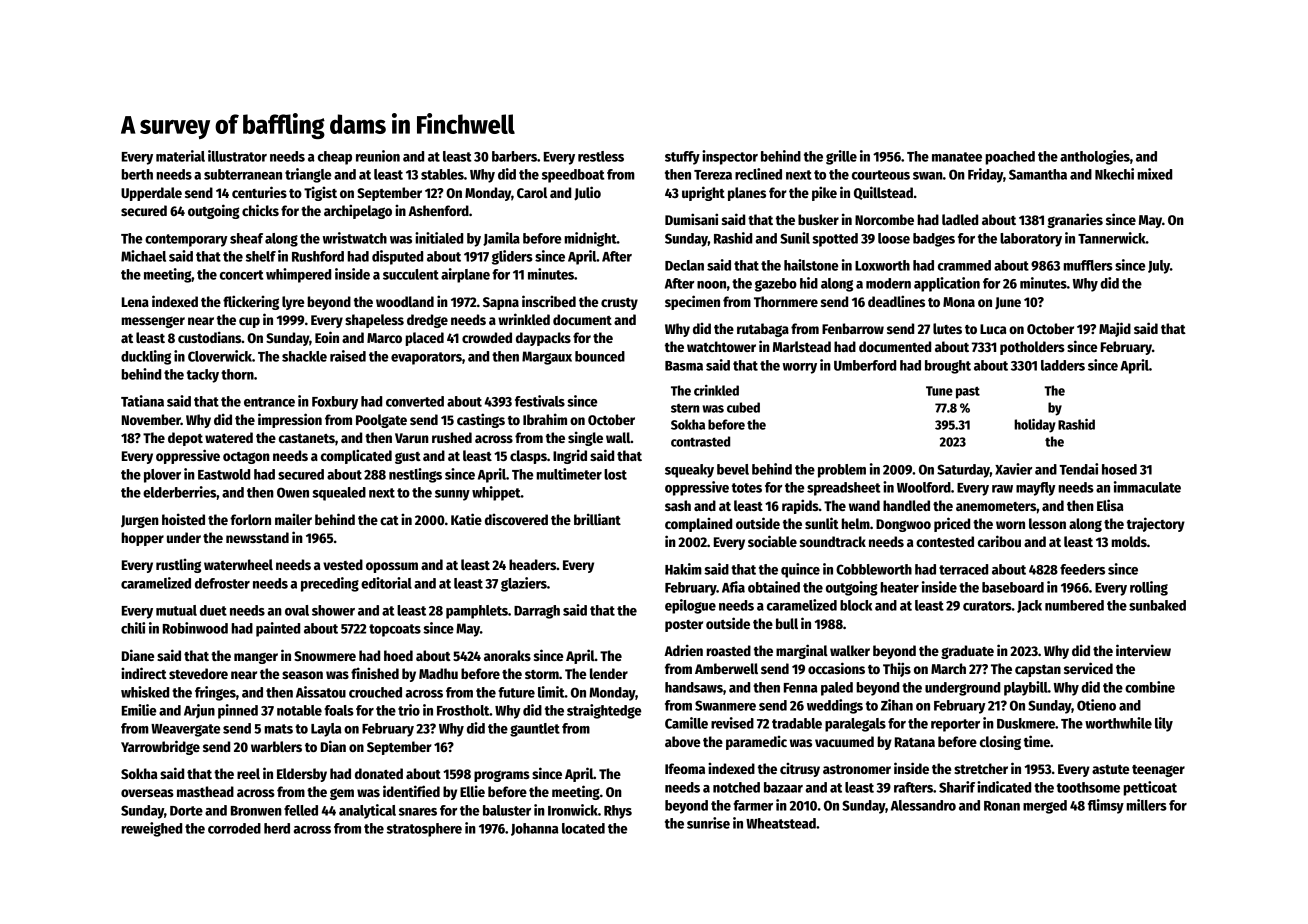  What do you see at coordinates (384, 338) in the image?
I see `Marco` at bounding box center [384, 338].
